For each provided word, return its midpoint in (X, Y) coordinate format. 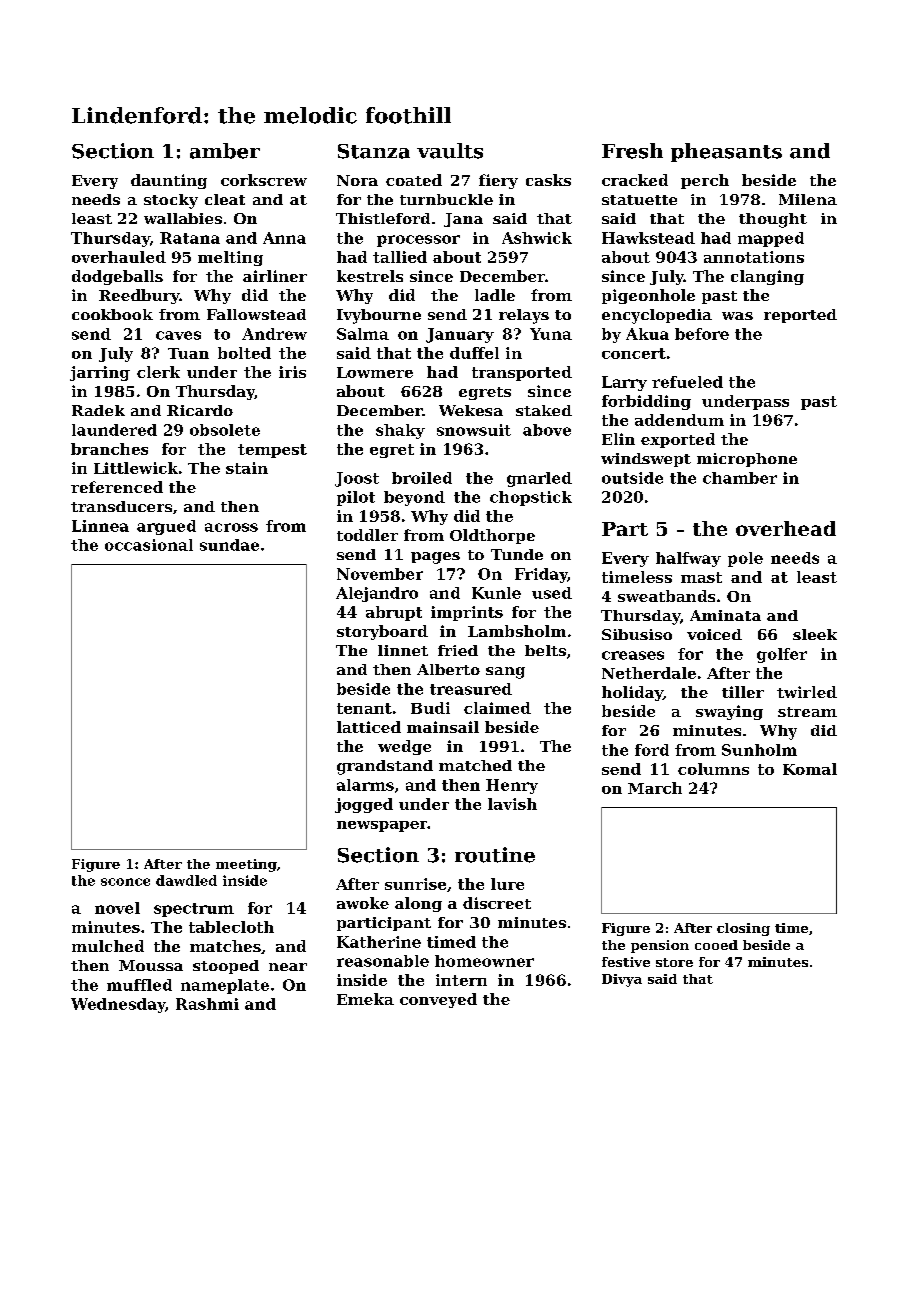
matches (225, 946)
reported (800, 316)
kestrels (370, 276)
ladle (495, 295)
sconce (125, 882)
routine (495, 855)
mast (701, 577)
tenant (364, 708)
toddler (367, 535)
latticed (369, 727)
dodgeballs (117, 277)
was (737, 316)
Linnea (100, 526)
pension (660, 946)
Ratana (190, 238)
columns (713, 769)
